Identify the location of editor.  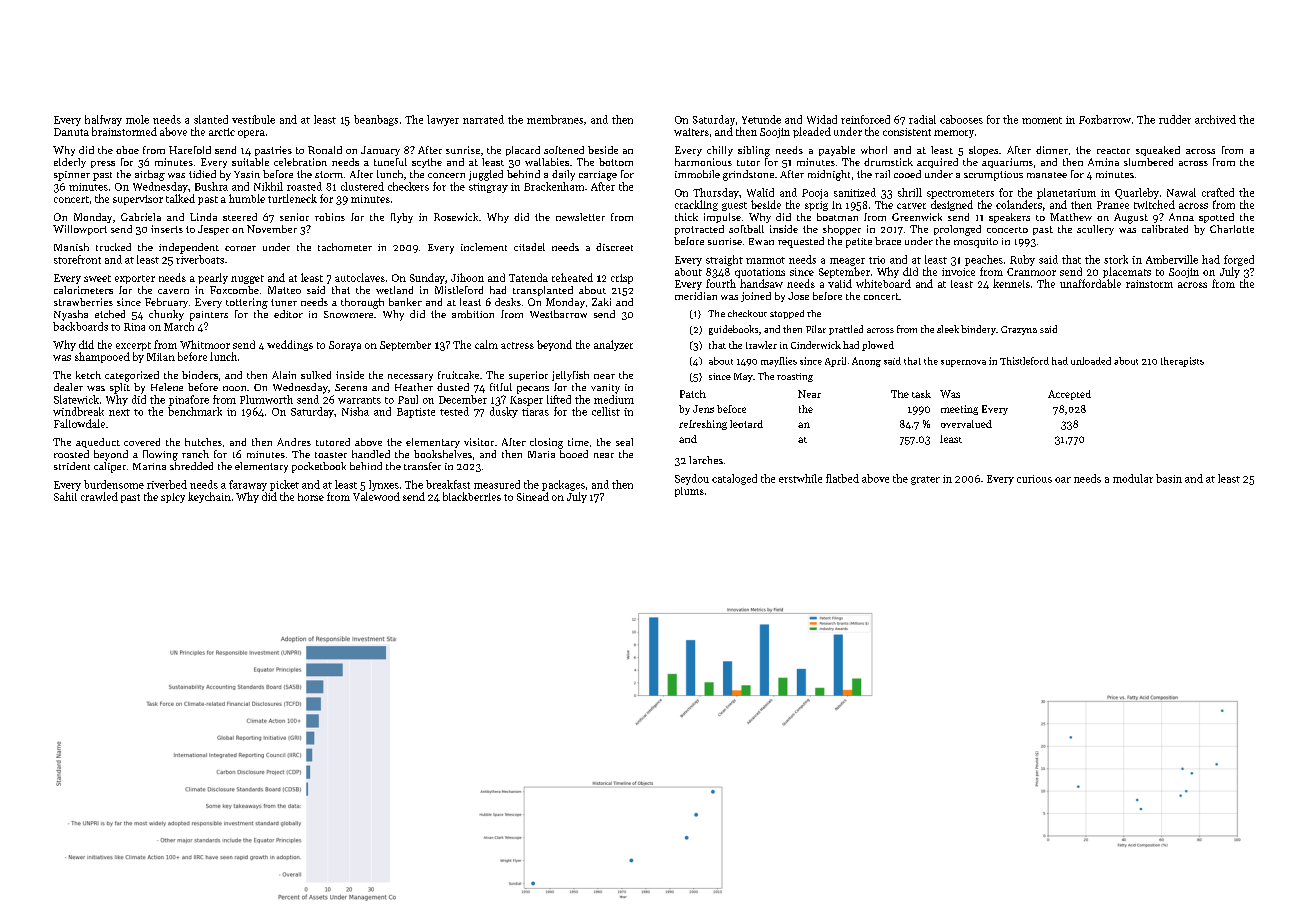
(288, 314).
